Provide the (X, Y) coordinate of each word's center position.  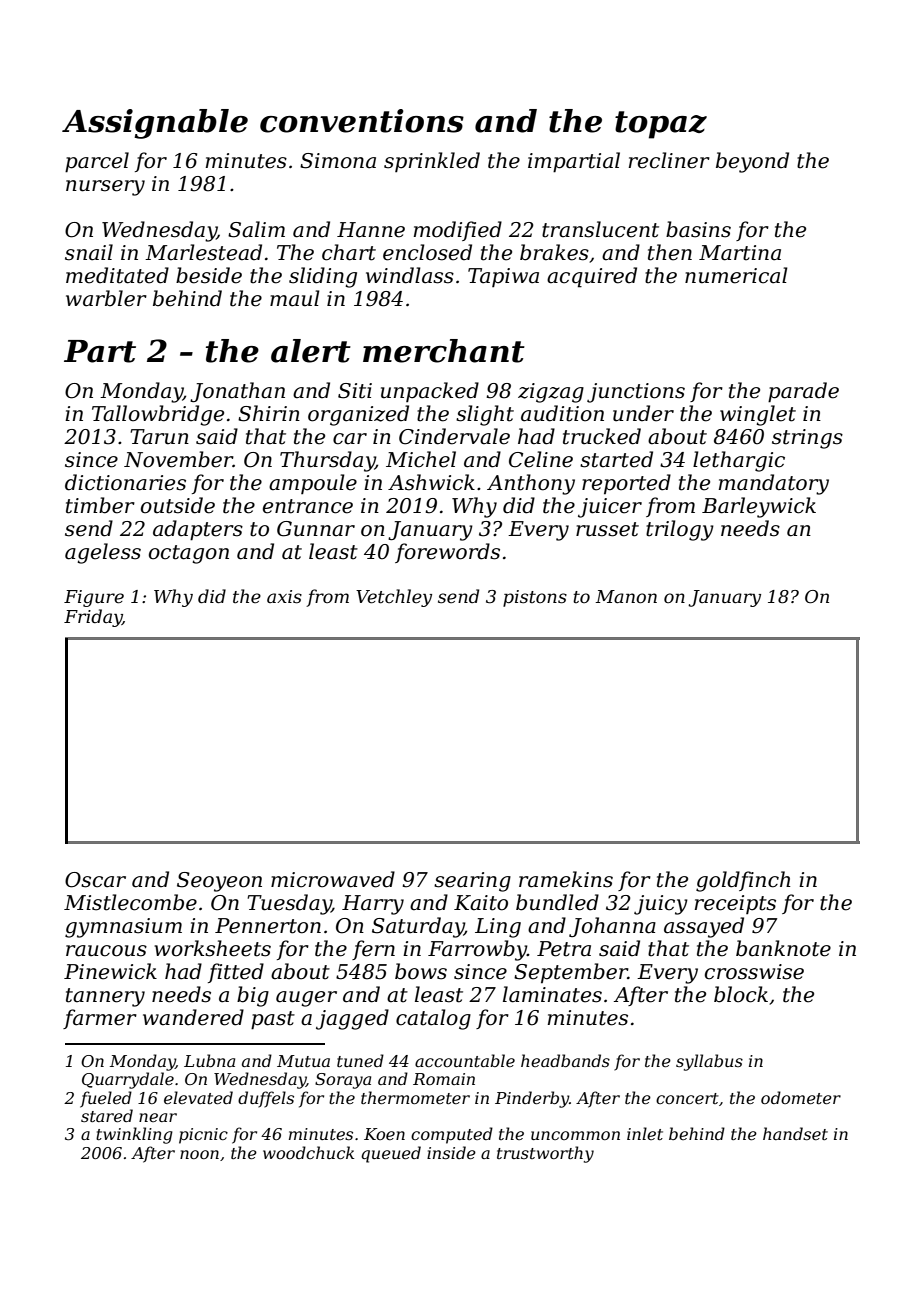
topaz (661, 125)
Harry (373, 905)
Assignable (155, 124)
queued (391, 1154)
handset (795, 1133)
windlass (410, 275)
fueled (106, 1099)
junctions (636, 393)
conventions (362, 121)
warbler (106, 298)
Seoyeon (219, 882)
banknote (783, 948)
